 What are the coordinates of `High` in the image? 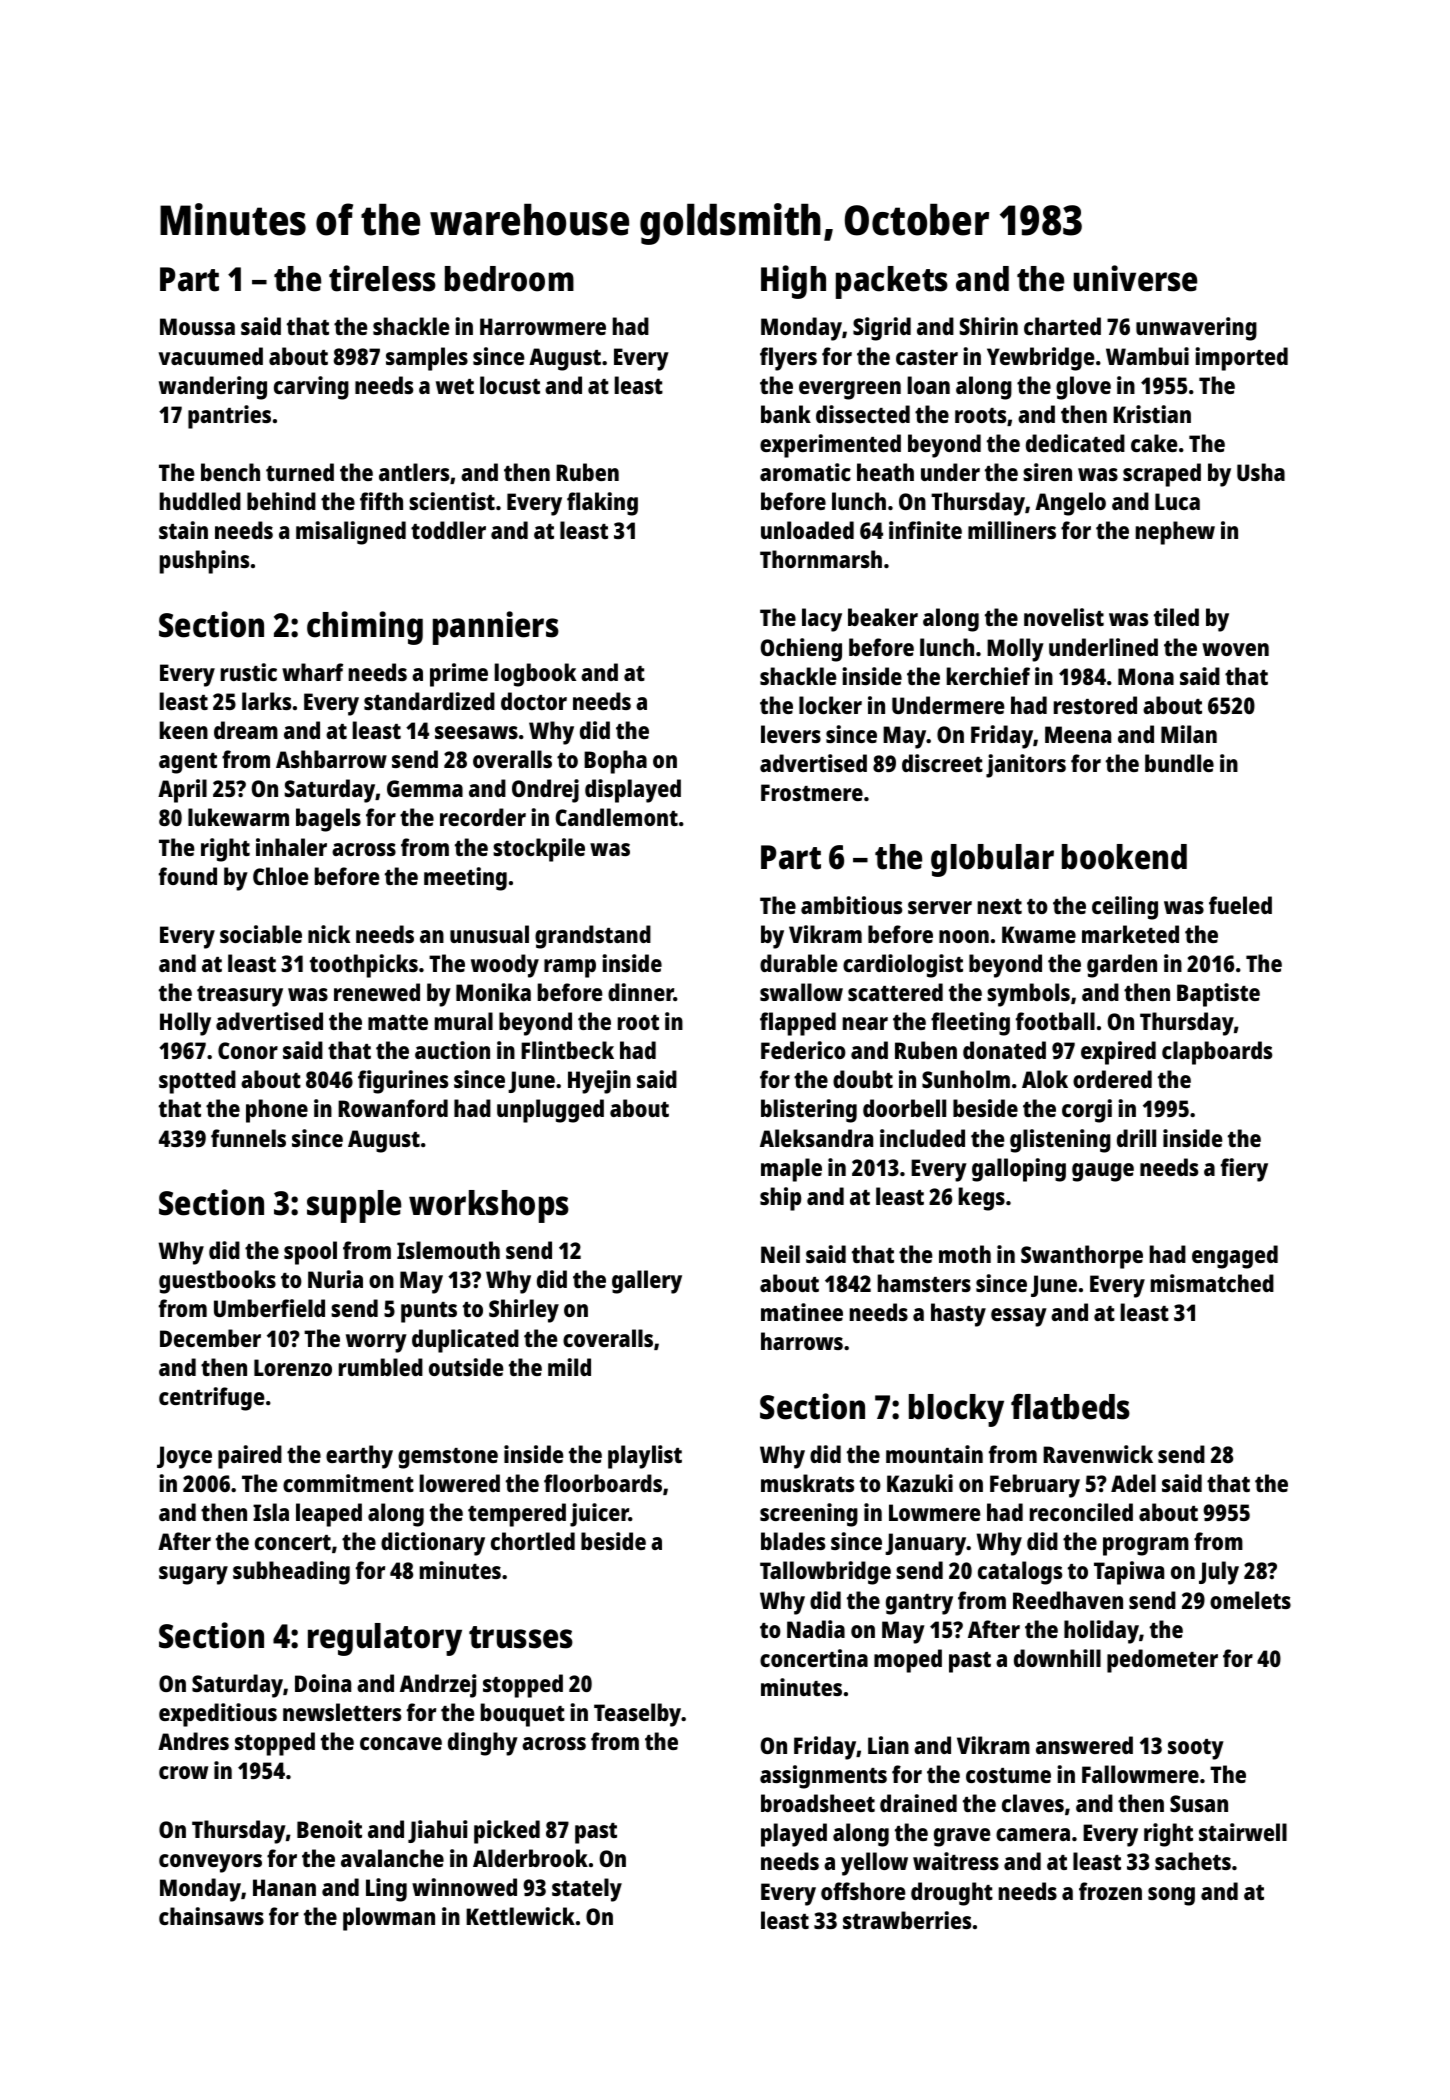 It's located at (793, 282).
